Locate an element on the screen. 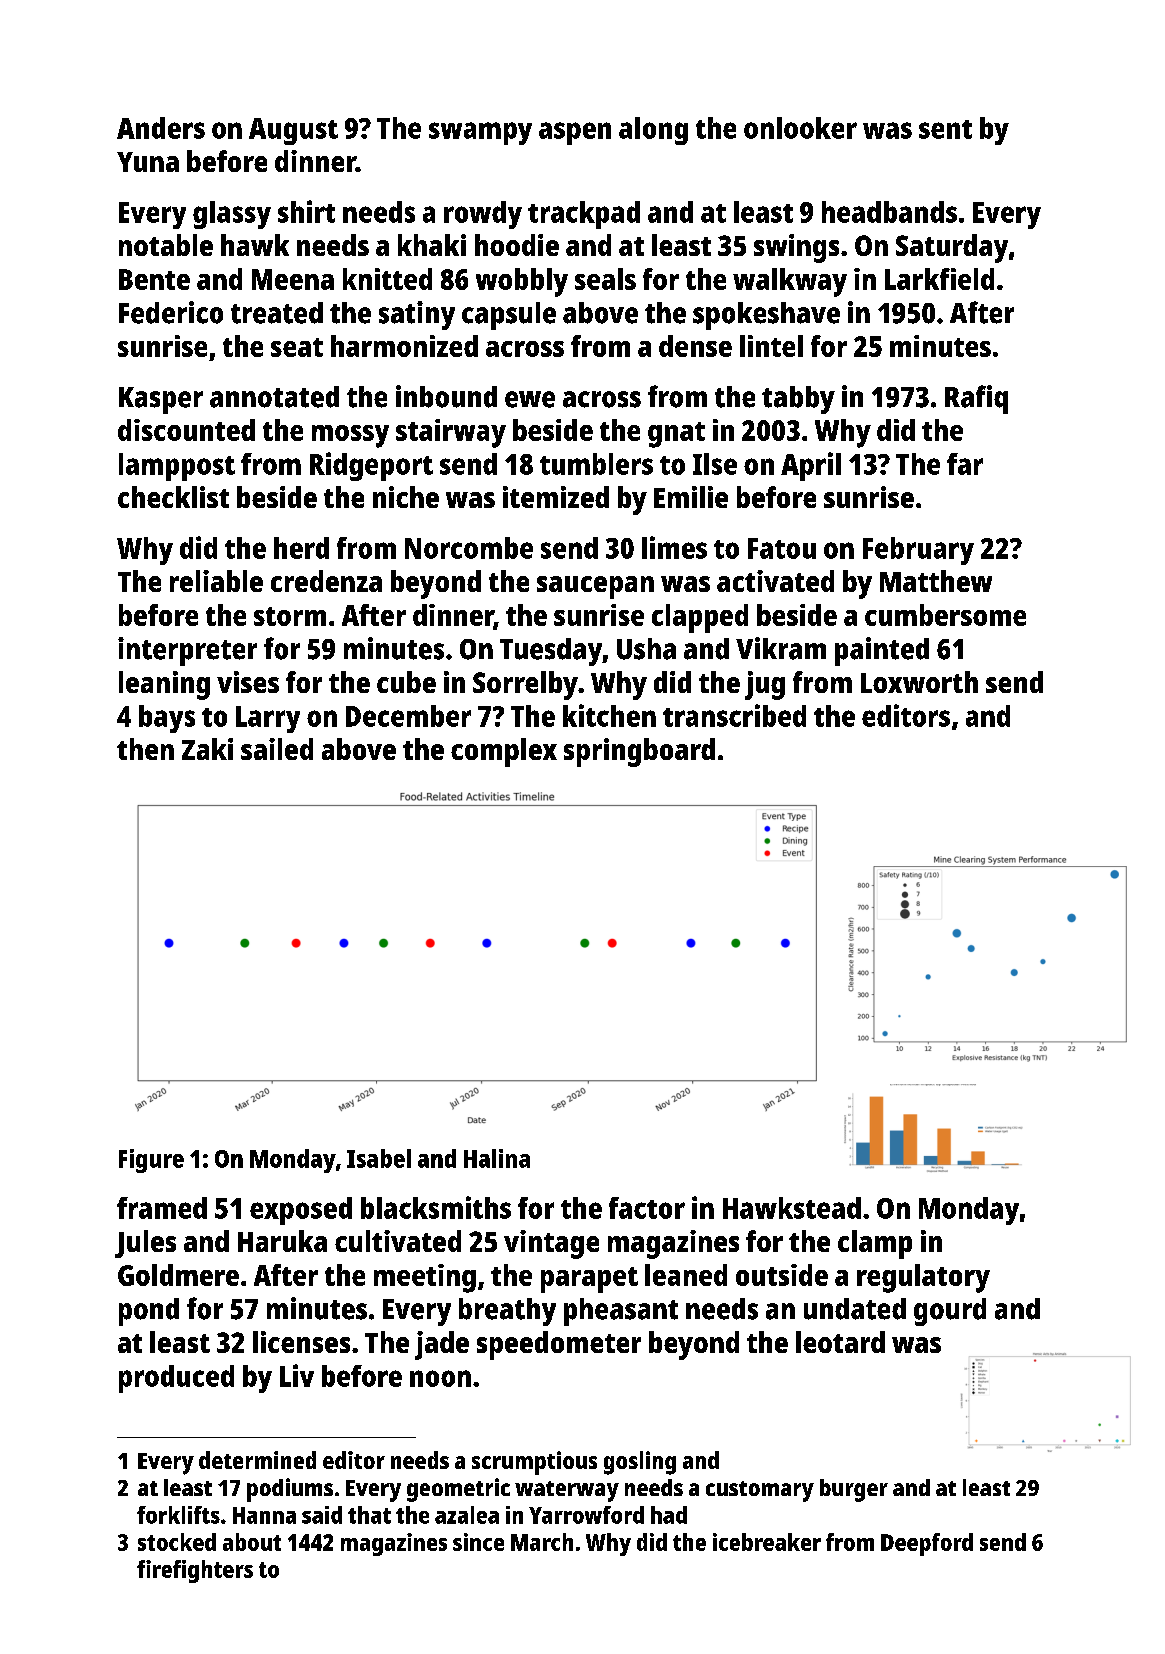 Image resolution: width=1165 pixels, height=1654 pixels. headbands is located at coordinates (889, 212).
